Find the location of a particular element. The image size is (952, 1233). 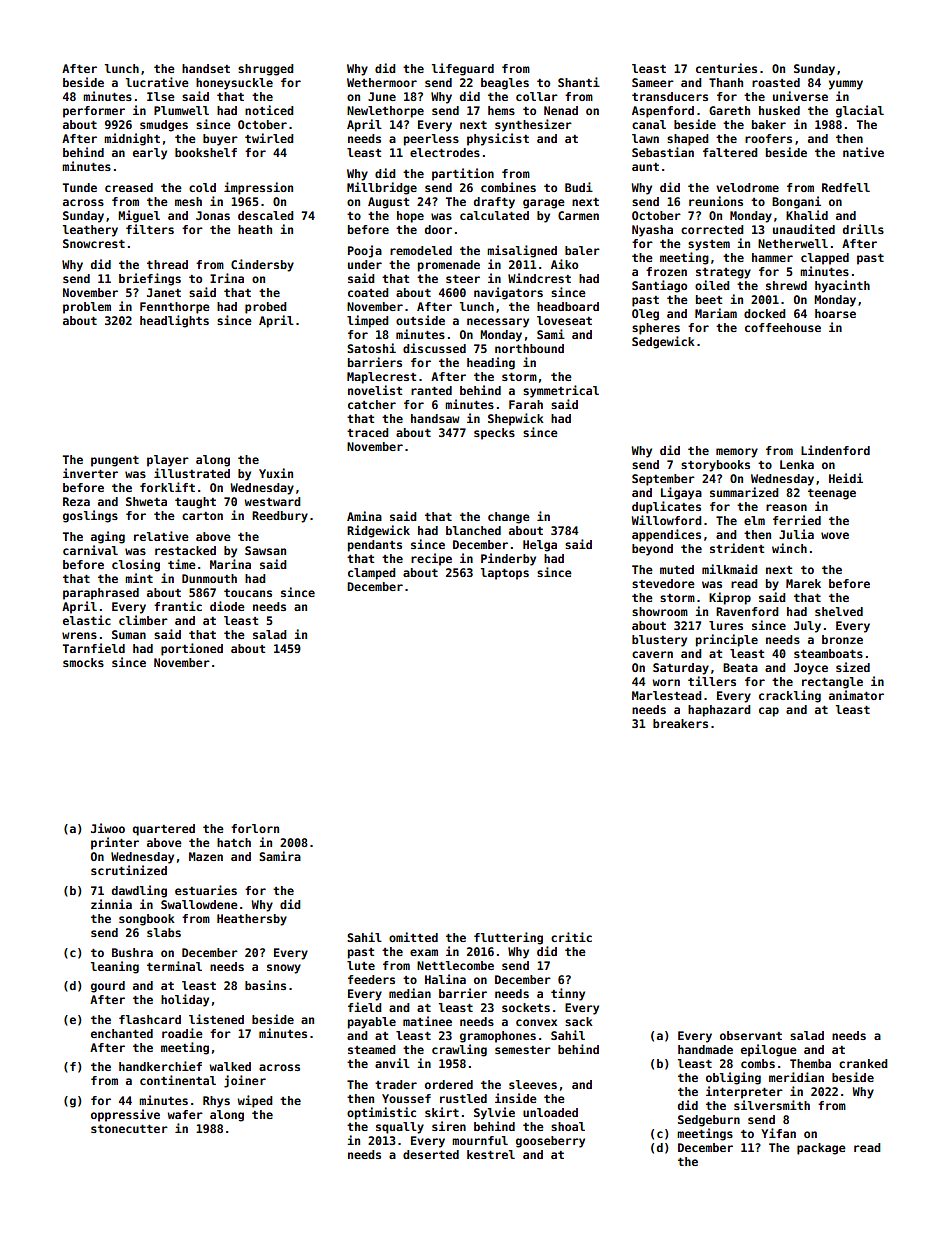

Swallowdene is located at coordinates (199, 904).
